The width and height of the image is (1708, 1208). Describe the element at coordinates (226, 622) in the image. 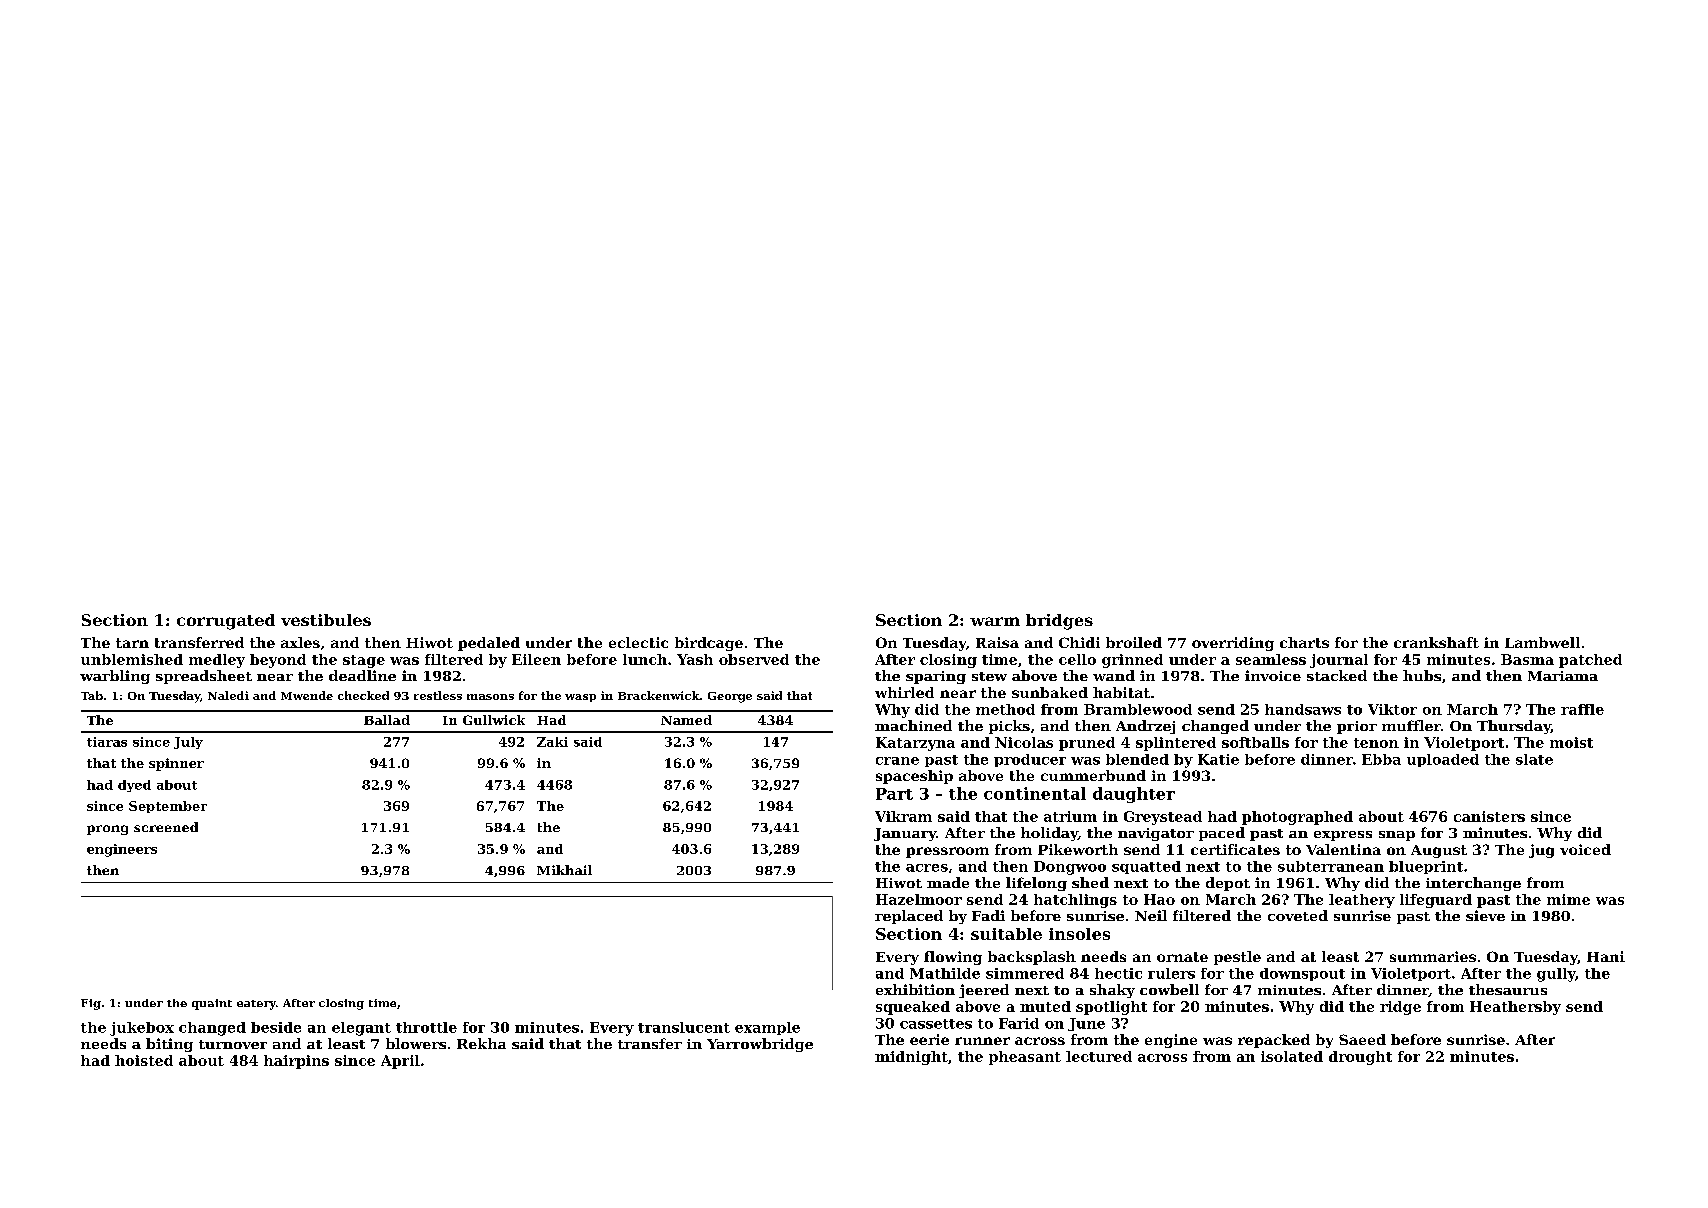

I see `corrugated` at that location.
